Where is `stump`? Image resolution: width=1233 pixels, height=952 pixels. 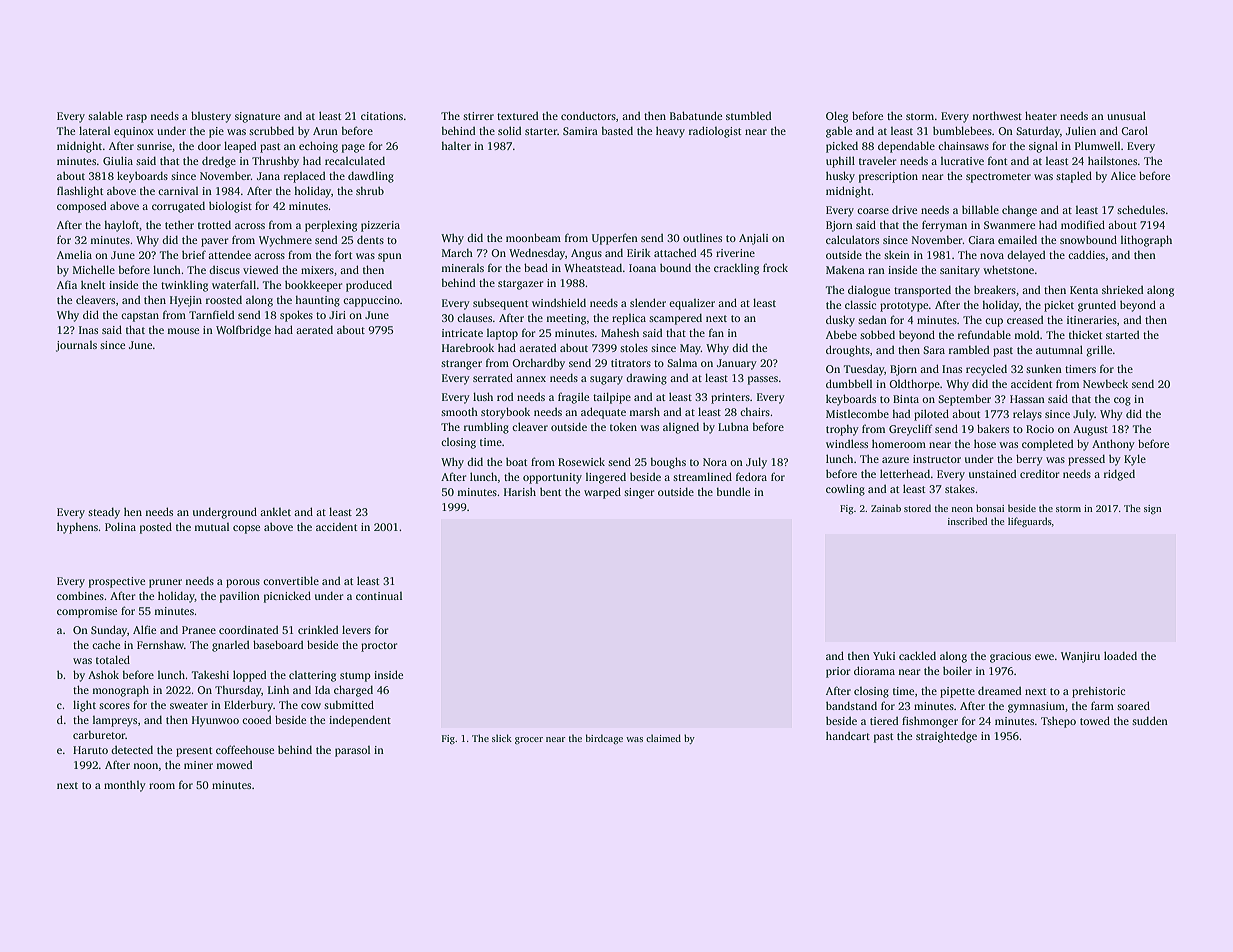 stump is located at coordinates (355, 677).
